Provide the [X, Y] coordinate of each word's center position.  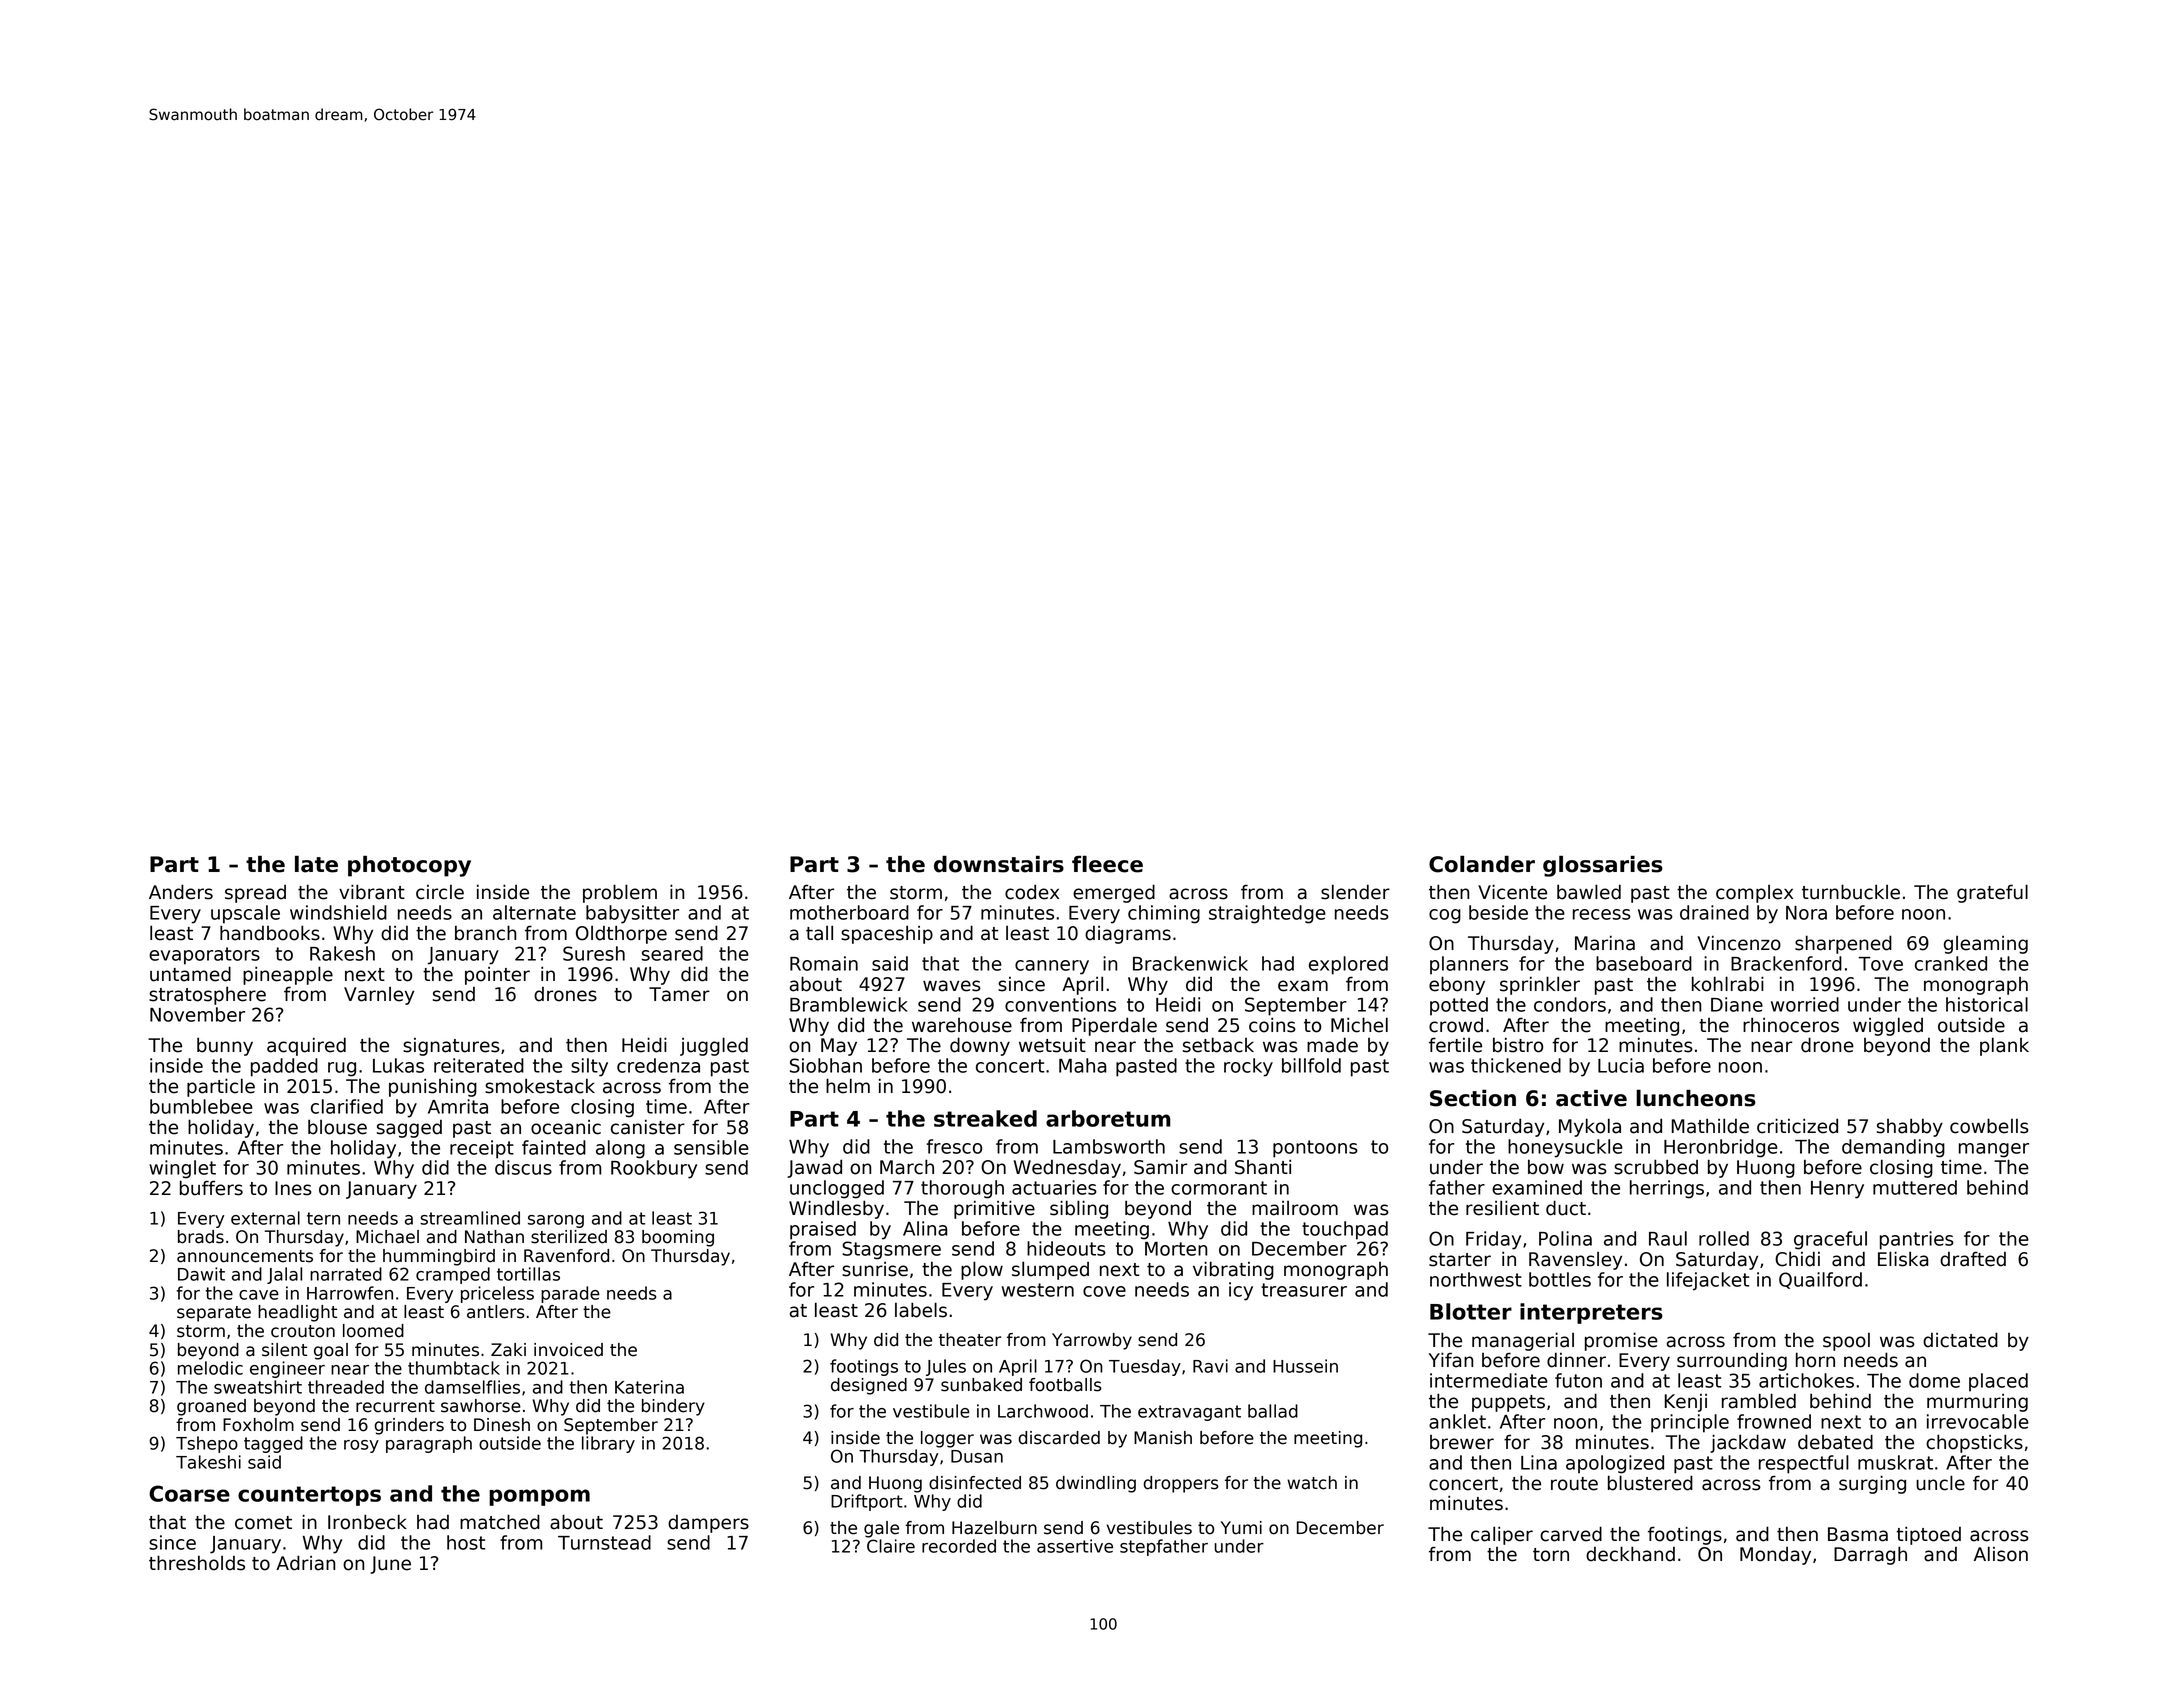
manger [1994, 1150]
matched [500, 1522]
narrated [346, 1274]
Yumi [1241, 1528]
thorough [962, 1189]
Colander [1482, 864]
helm [848, 1086]
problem [620, 893]
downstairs [999, 864]
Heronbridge [1721, 1148]
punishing [433, 1087]
